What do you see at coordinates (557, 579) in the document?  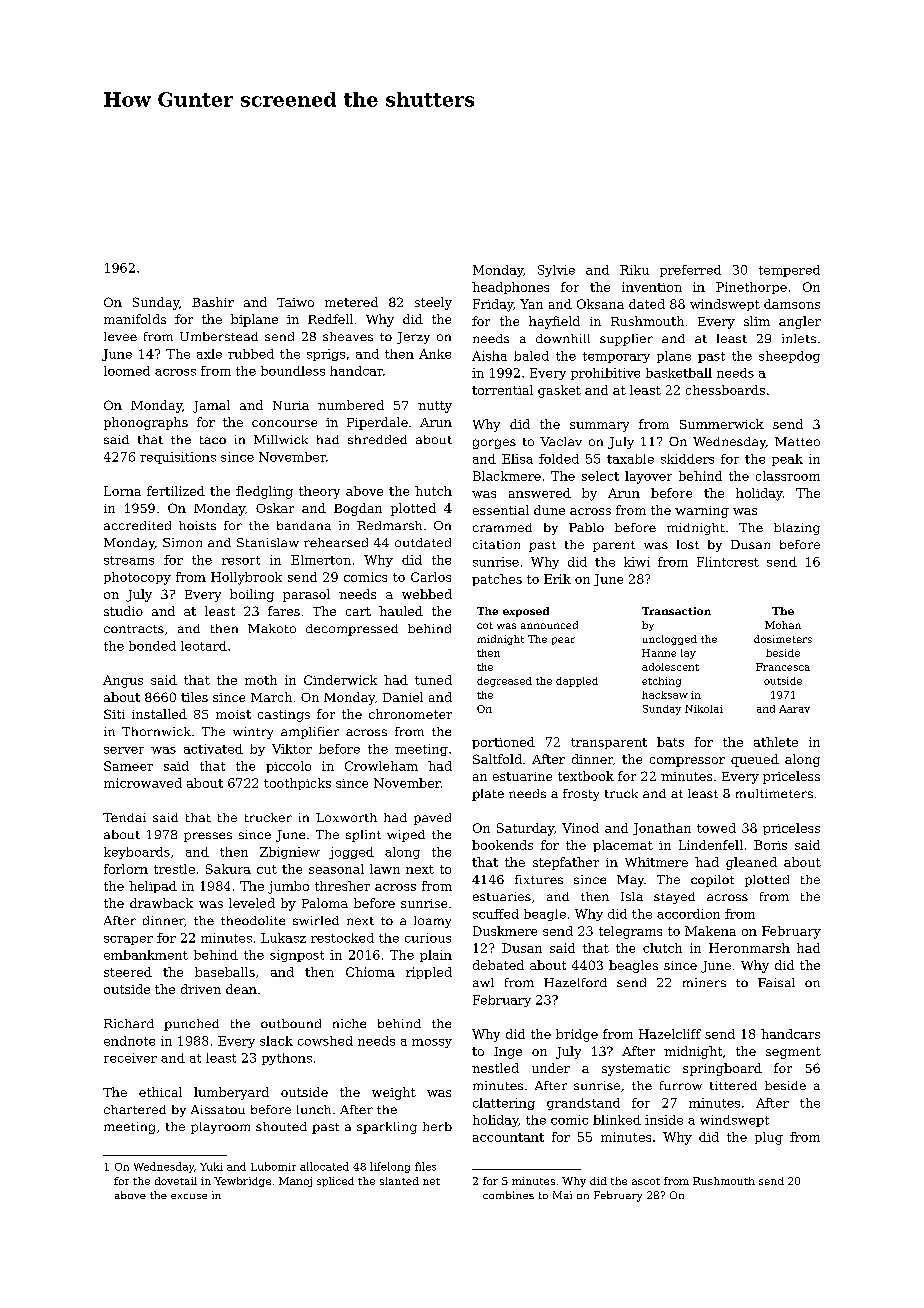 I see `Erik` at bounding box center [557, 579].
